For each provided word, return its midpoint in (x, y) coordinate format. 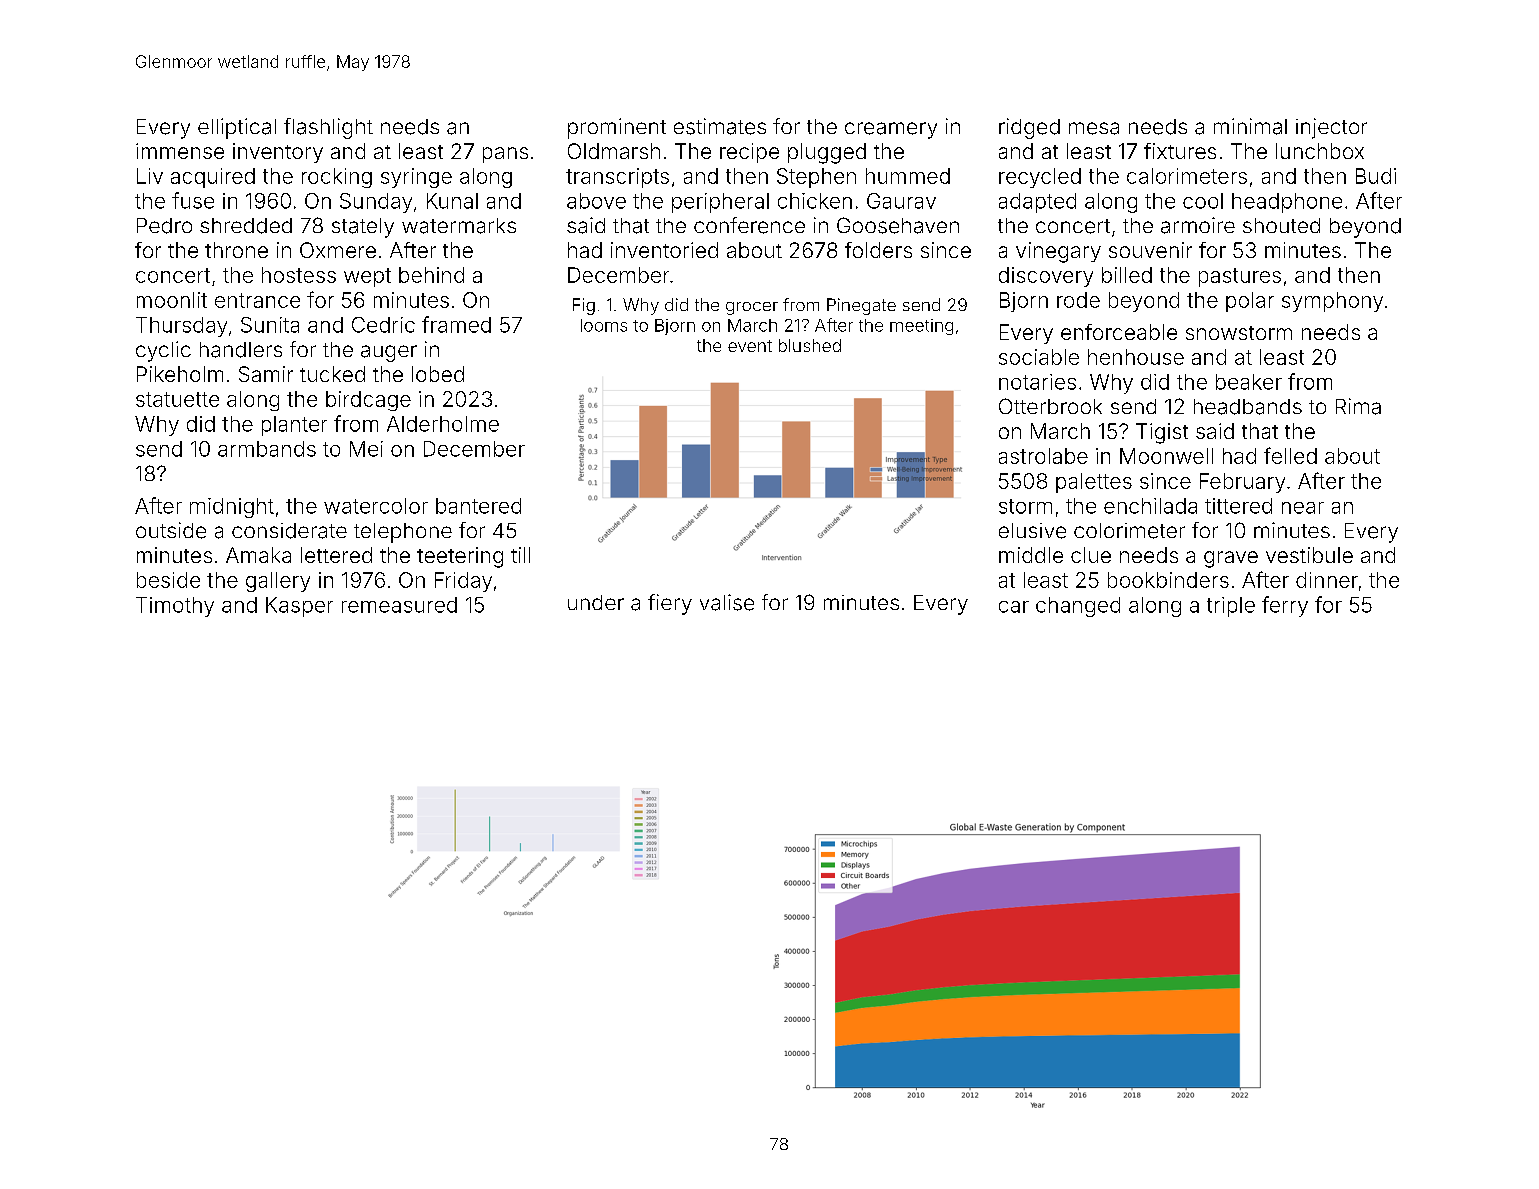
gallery (278, 582)
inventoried (664, 250)
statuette (177, 399)
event (750, 346)
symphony (1332, 302)
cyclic (163, 351)
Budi (1376, 176)
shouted (1281, 225)
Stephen (816, 178)
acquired (213, 178)
